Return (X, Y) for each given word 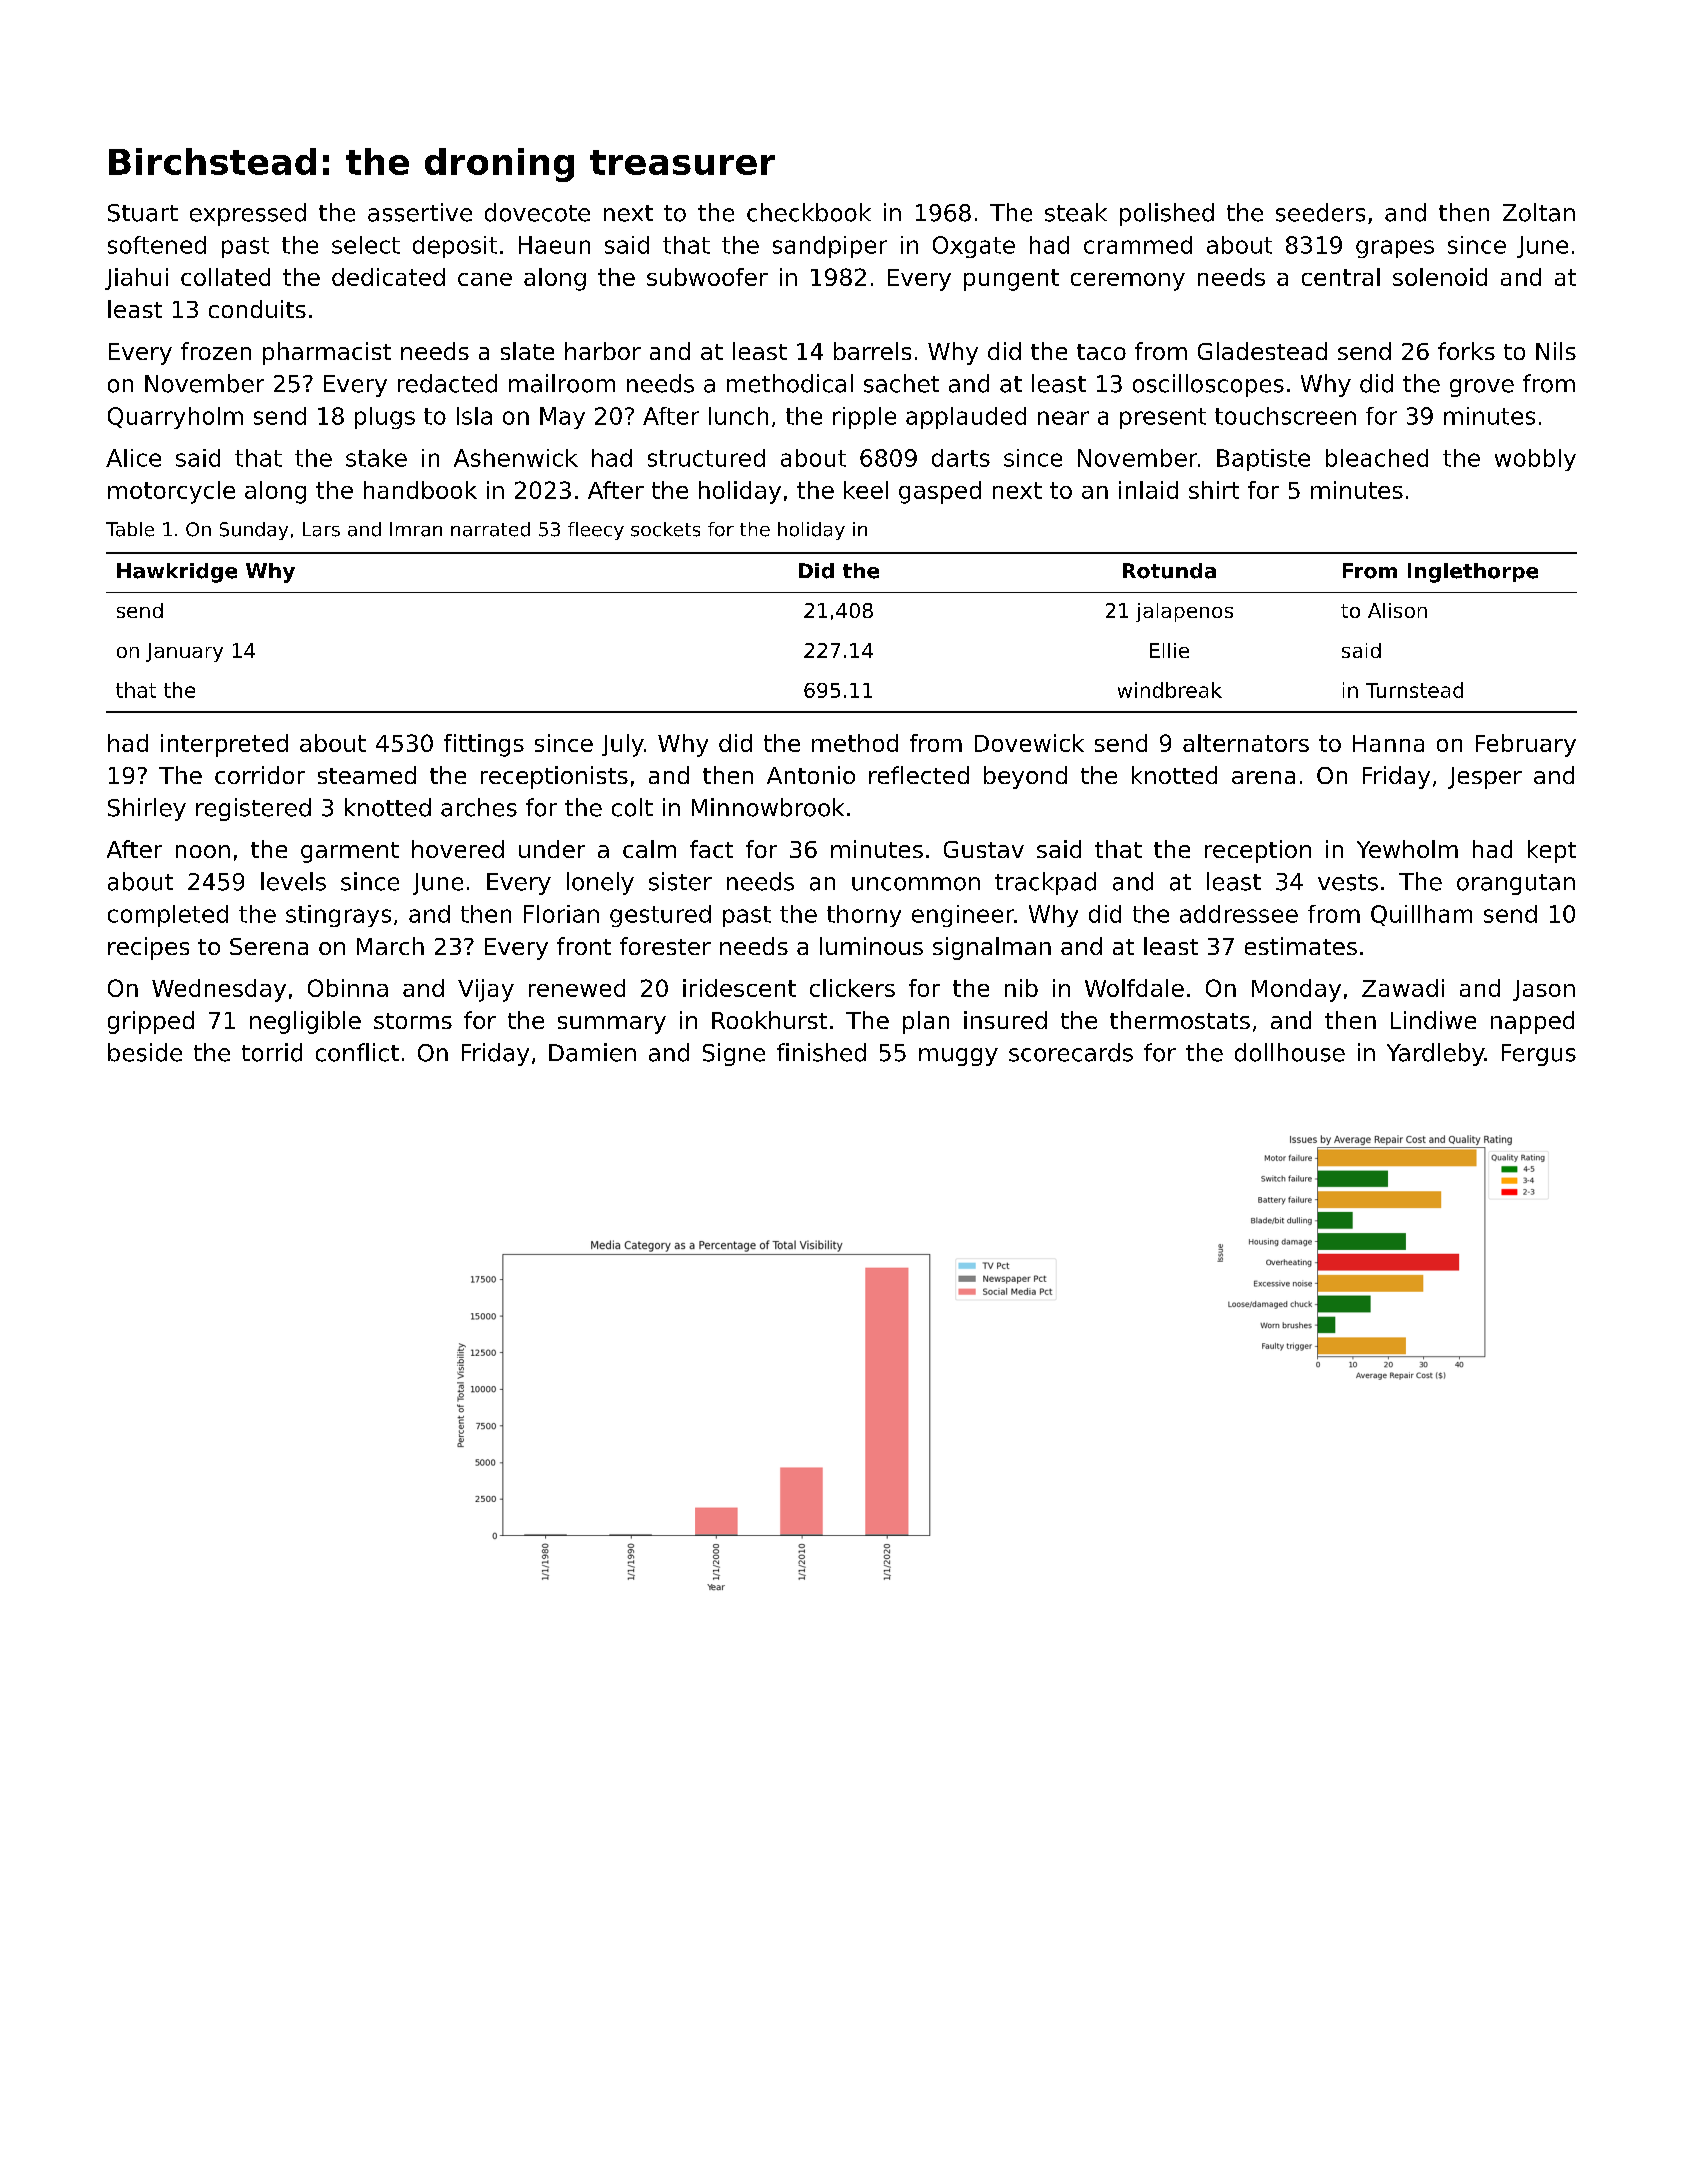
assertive (420, 212)
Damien (592, 1052)
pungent (1011, 280)
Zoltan (1539, 212)
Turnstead (1414, 690)
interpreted (224, 745)
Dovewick (1029, 743)
